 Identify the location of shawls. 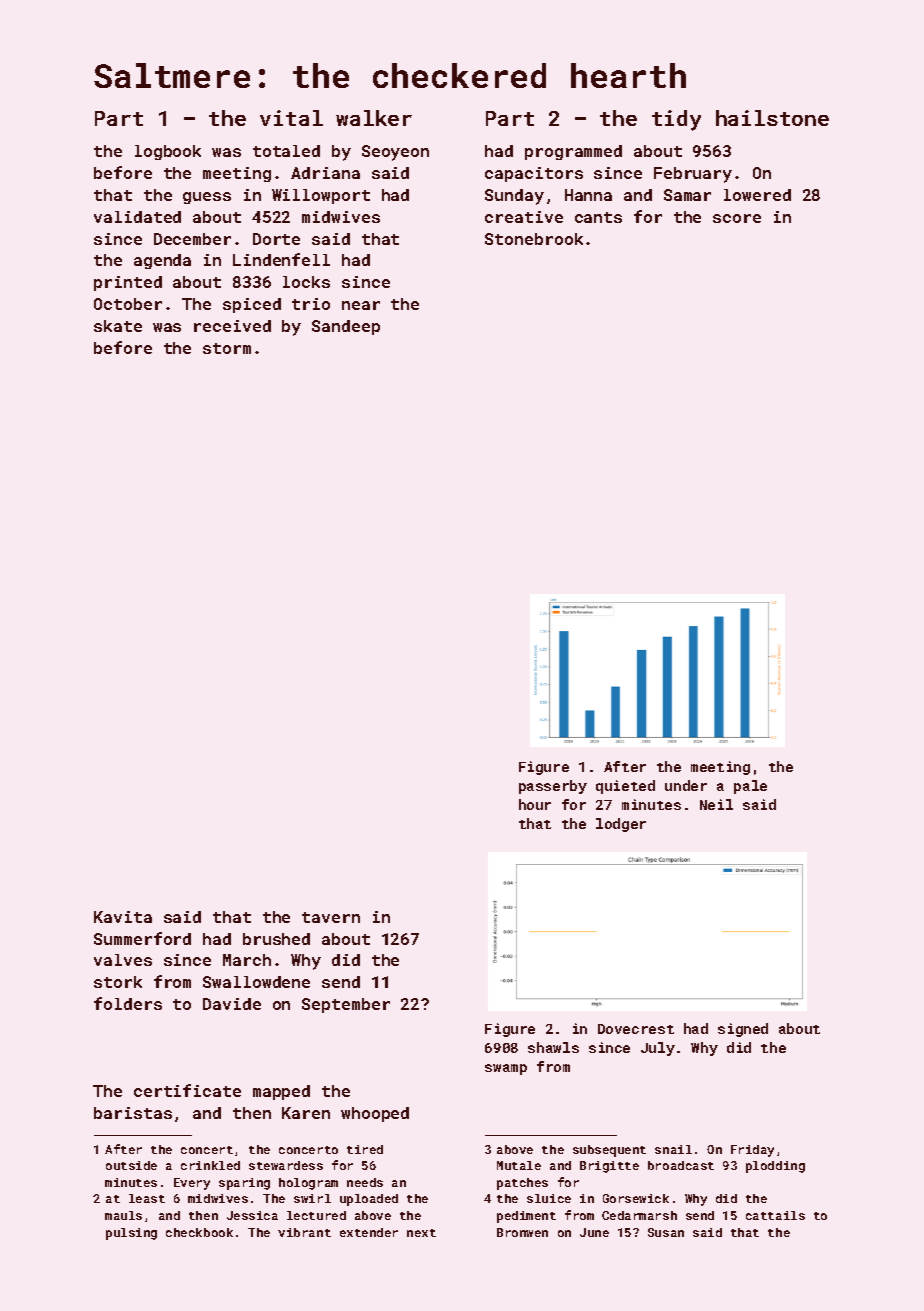
(553, 1047).
